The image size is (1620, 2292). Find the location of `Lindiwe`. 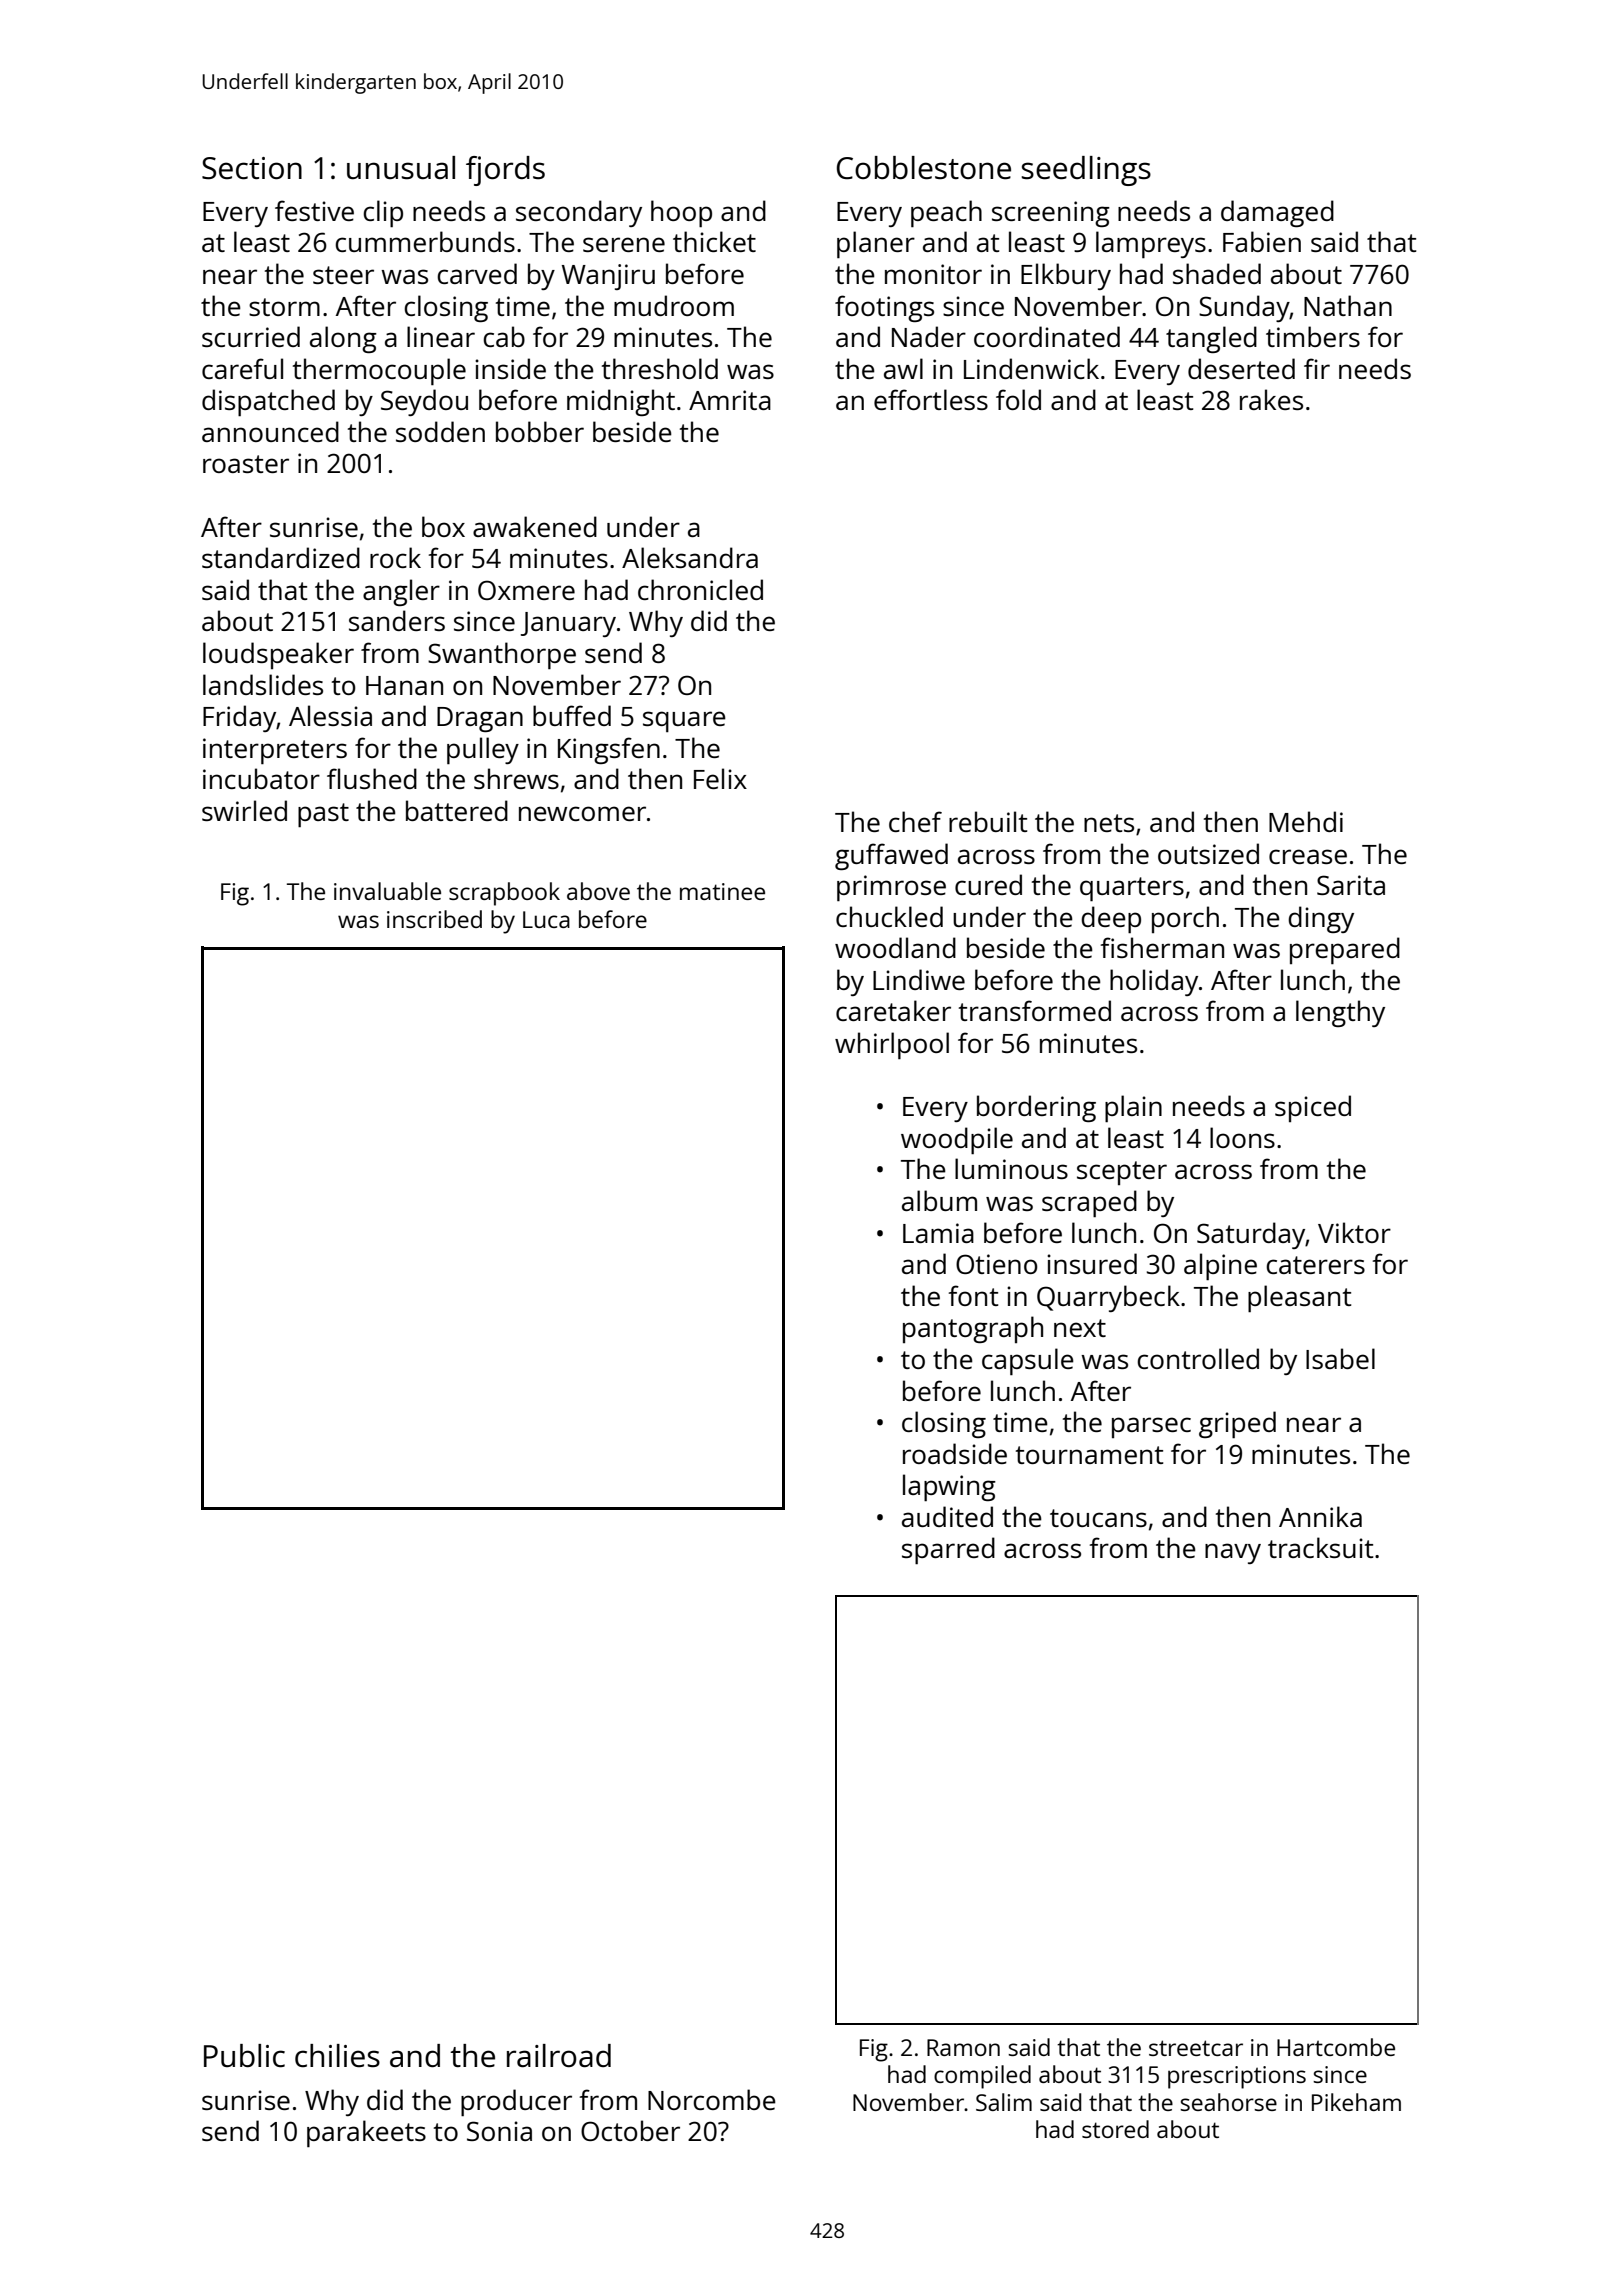

Lindiwe is located at coordinates (919, 979).
